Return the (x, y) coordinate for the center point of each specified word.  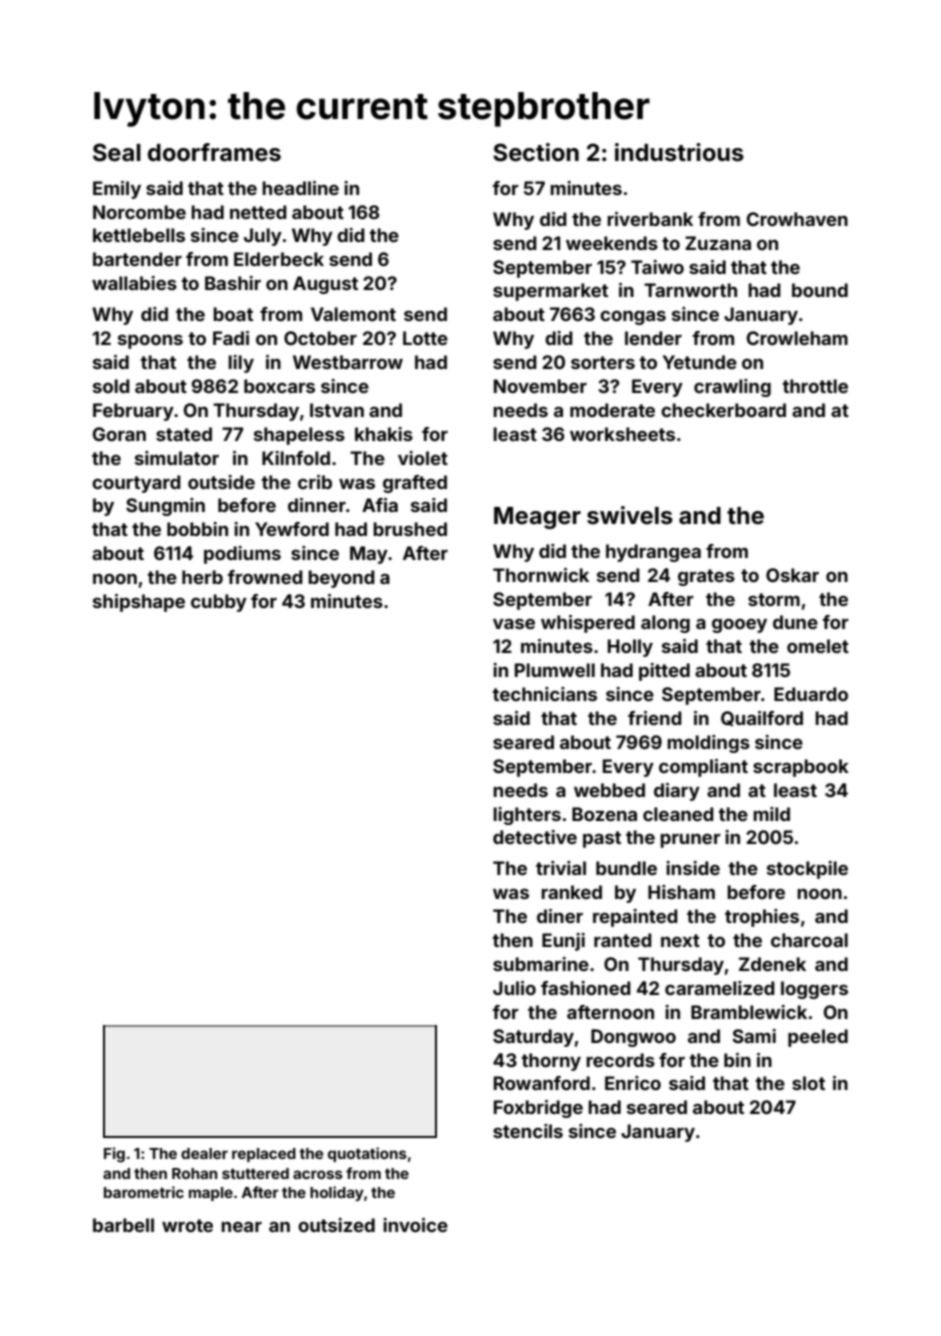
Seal (117, 152)
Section (536, 152)
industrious (679, 152)
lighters (527, 816)
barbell (123, 1225)
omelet (818, 646)
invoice (415, 1225)
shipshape (139, 603)
